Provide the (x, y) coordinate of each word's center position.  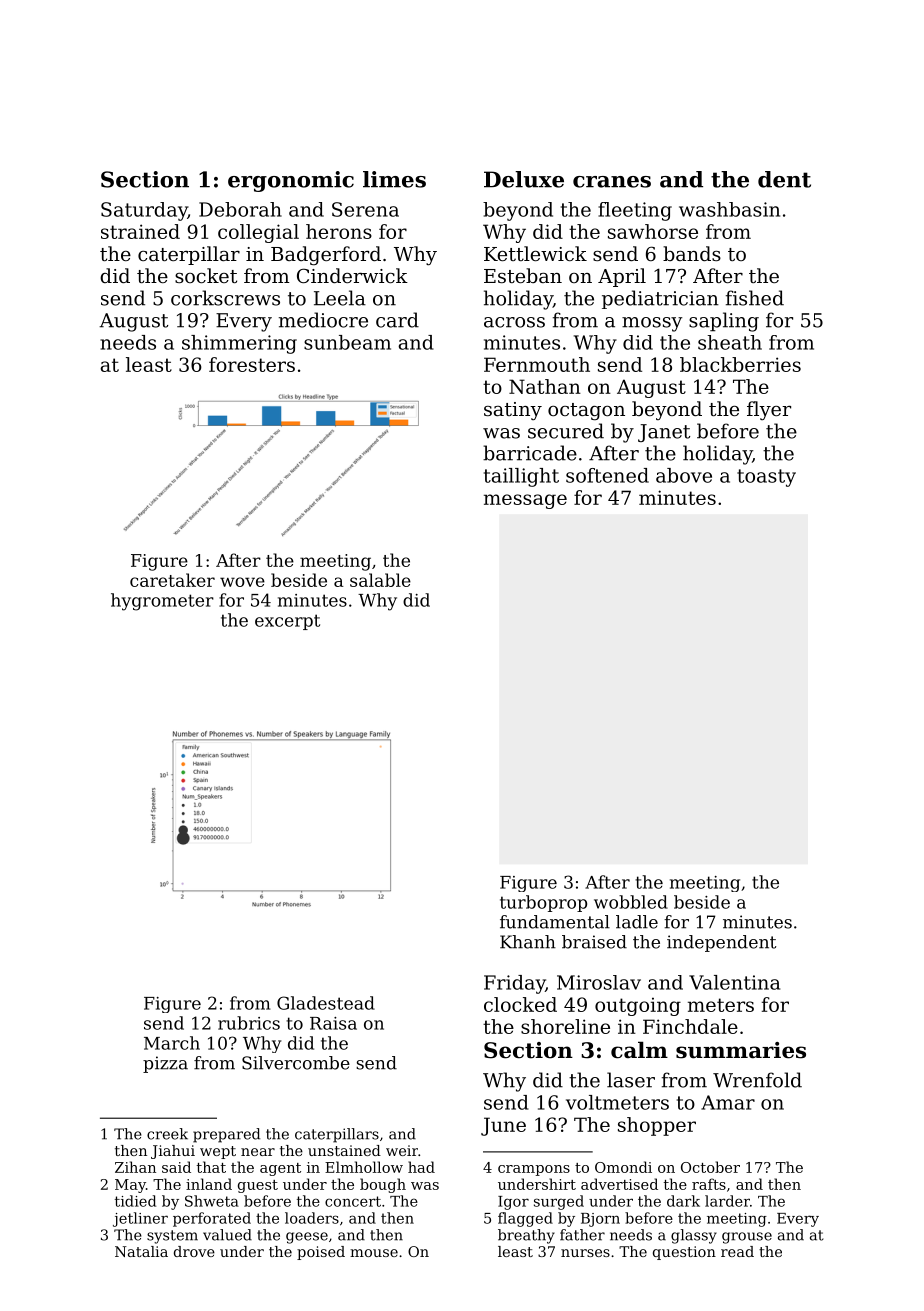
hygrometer (162, 602)
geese (307, 1238)
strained (140, 231)
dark (683, 1201)
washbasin (729, 209)
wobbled (631, 902)
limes (394, 179)
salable (380, 580)
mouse (374, 1253)
